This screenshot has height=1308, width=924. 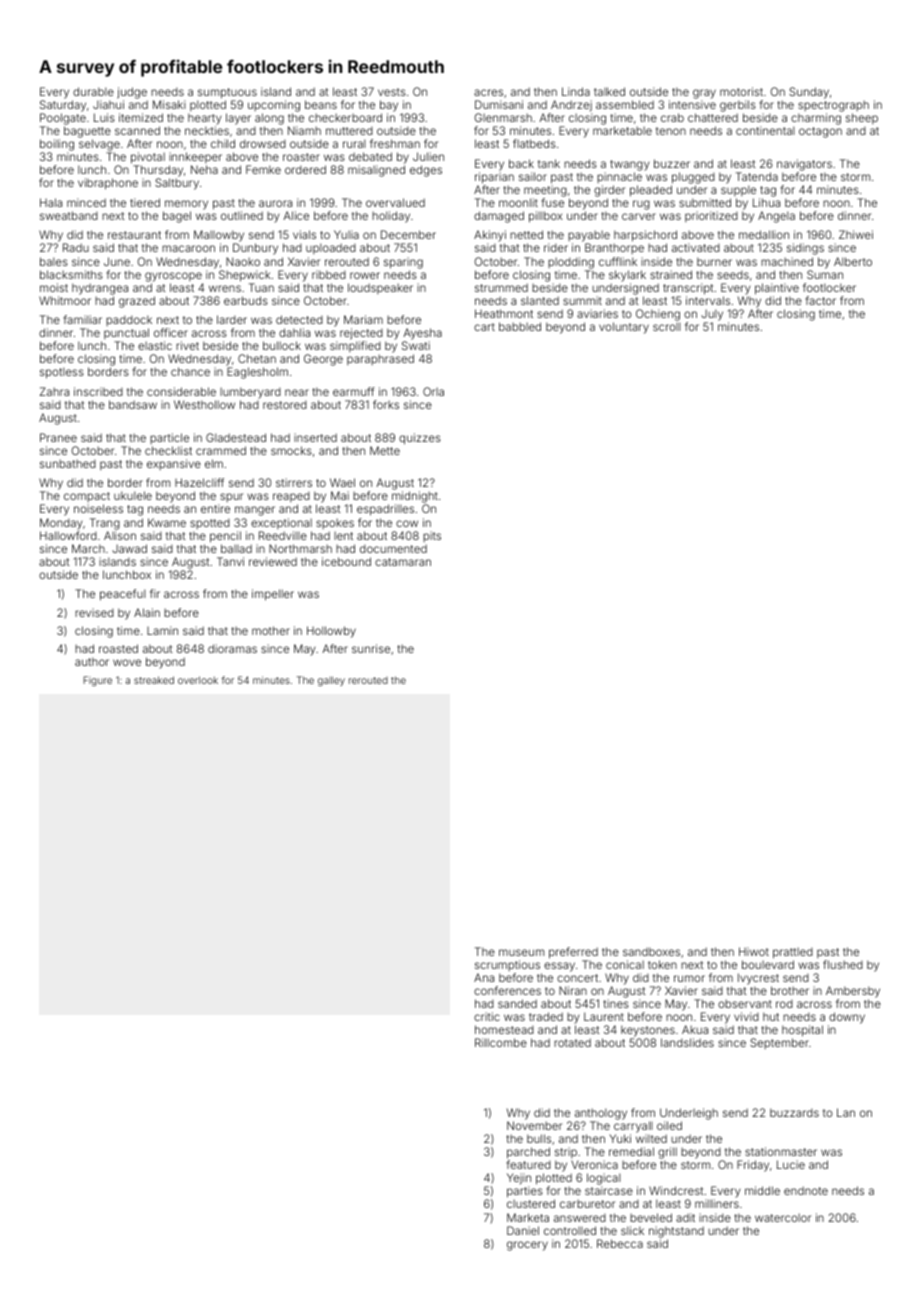 What do you see at coordinates (232, 648) in the screenshot?
I see `dioramas` at bounding box center [232, 648].
